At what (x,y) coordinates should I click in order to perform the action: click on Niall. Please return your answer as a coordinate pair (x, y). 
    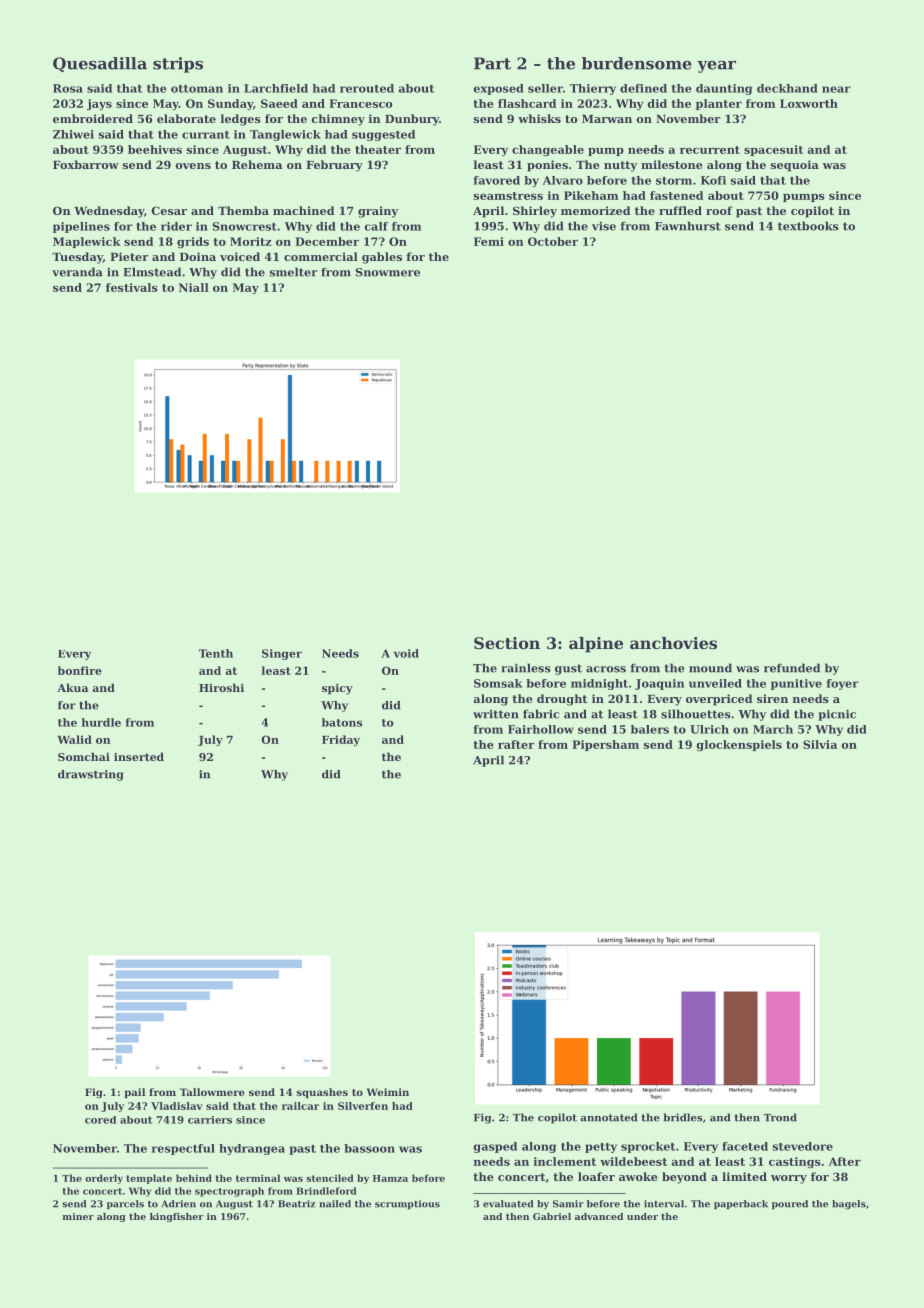
    Looking at the image, I should click on (194, 287).
